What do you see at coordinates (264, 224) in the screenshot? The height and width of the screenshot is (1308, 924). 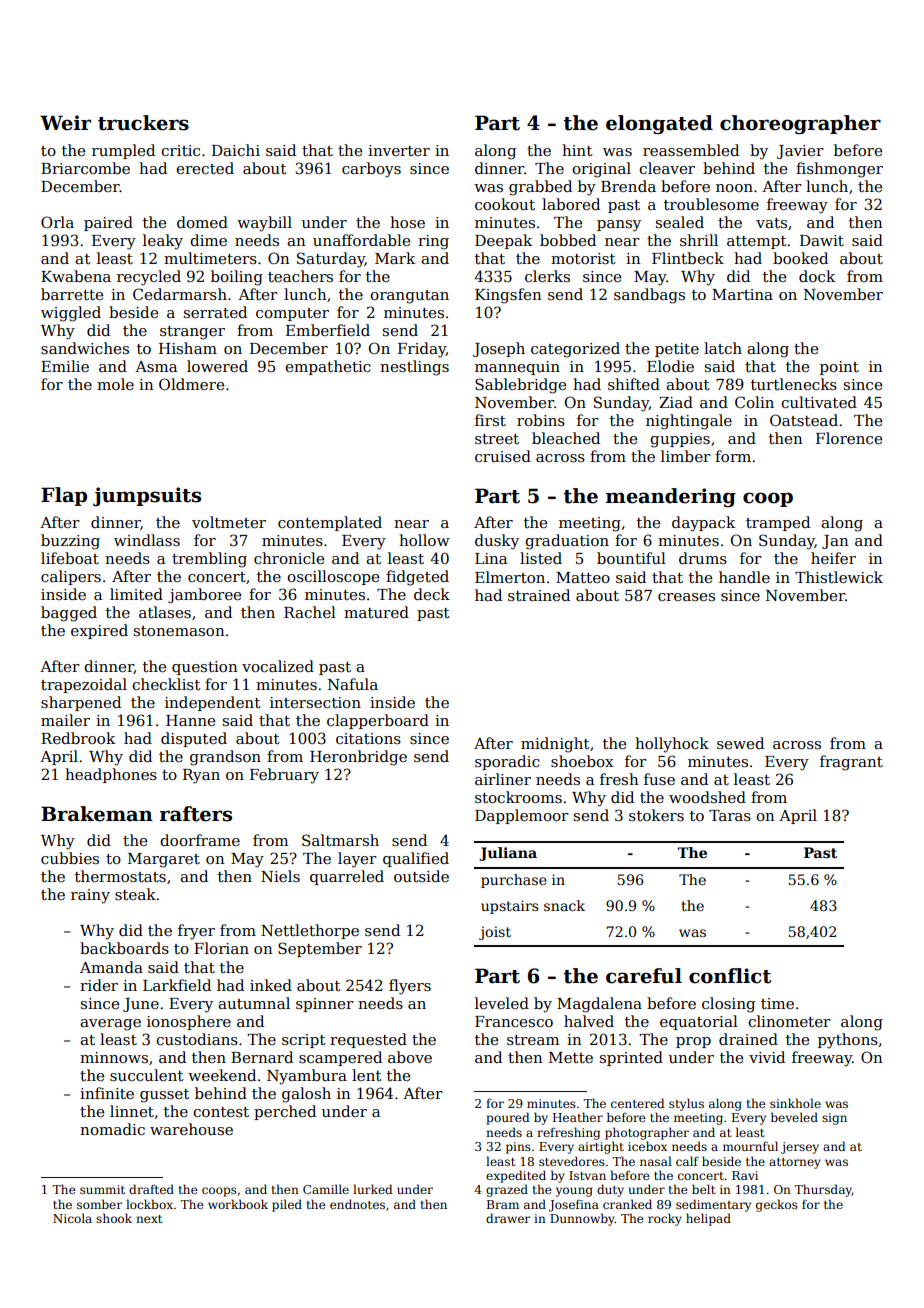 I see `waybill` at bounding box center [264, 224].
